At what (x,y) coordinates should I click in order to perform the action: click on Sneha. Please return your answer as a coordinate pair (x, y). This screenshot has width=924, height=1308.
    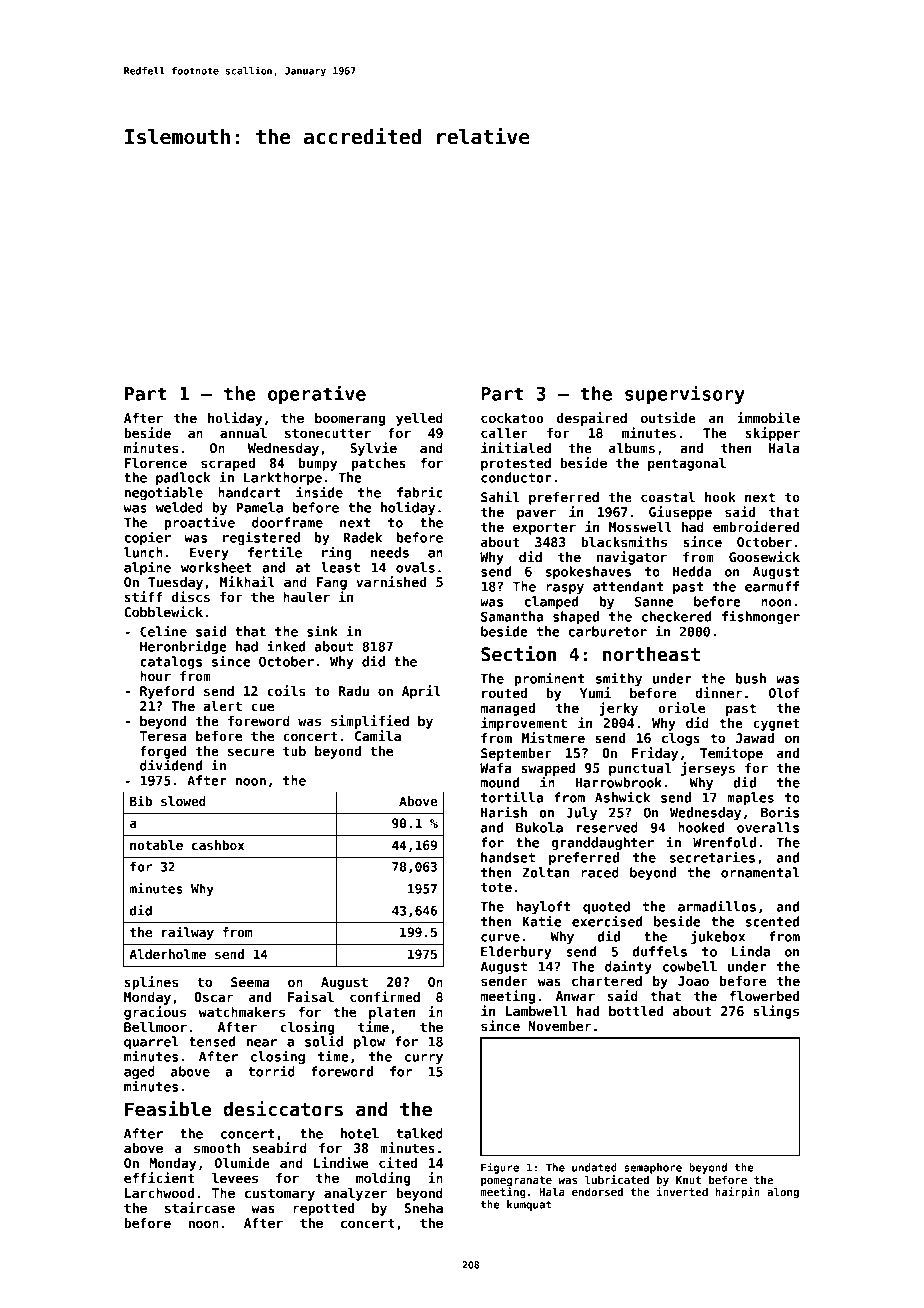
    Looking at the image, I should click on (423, 1208).
